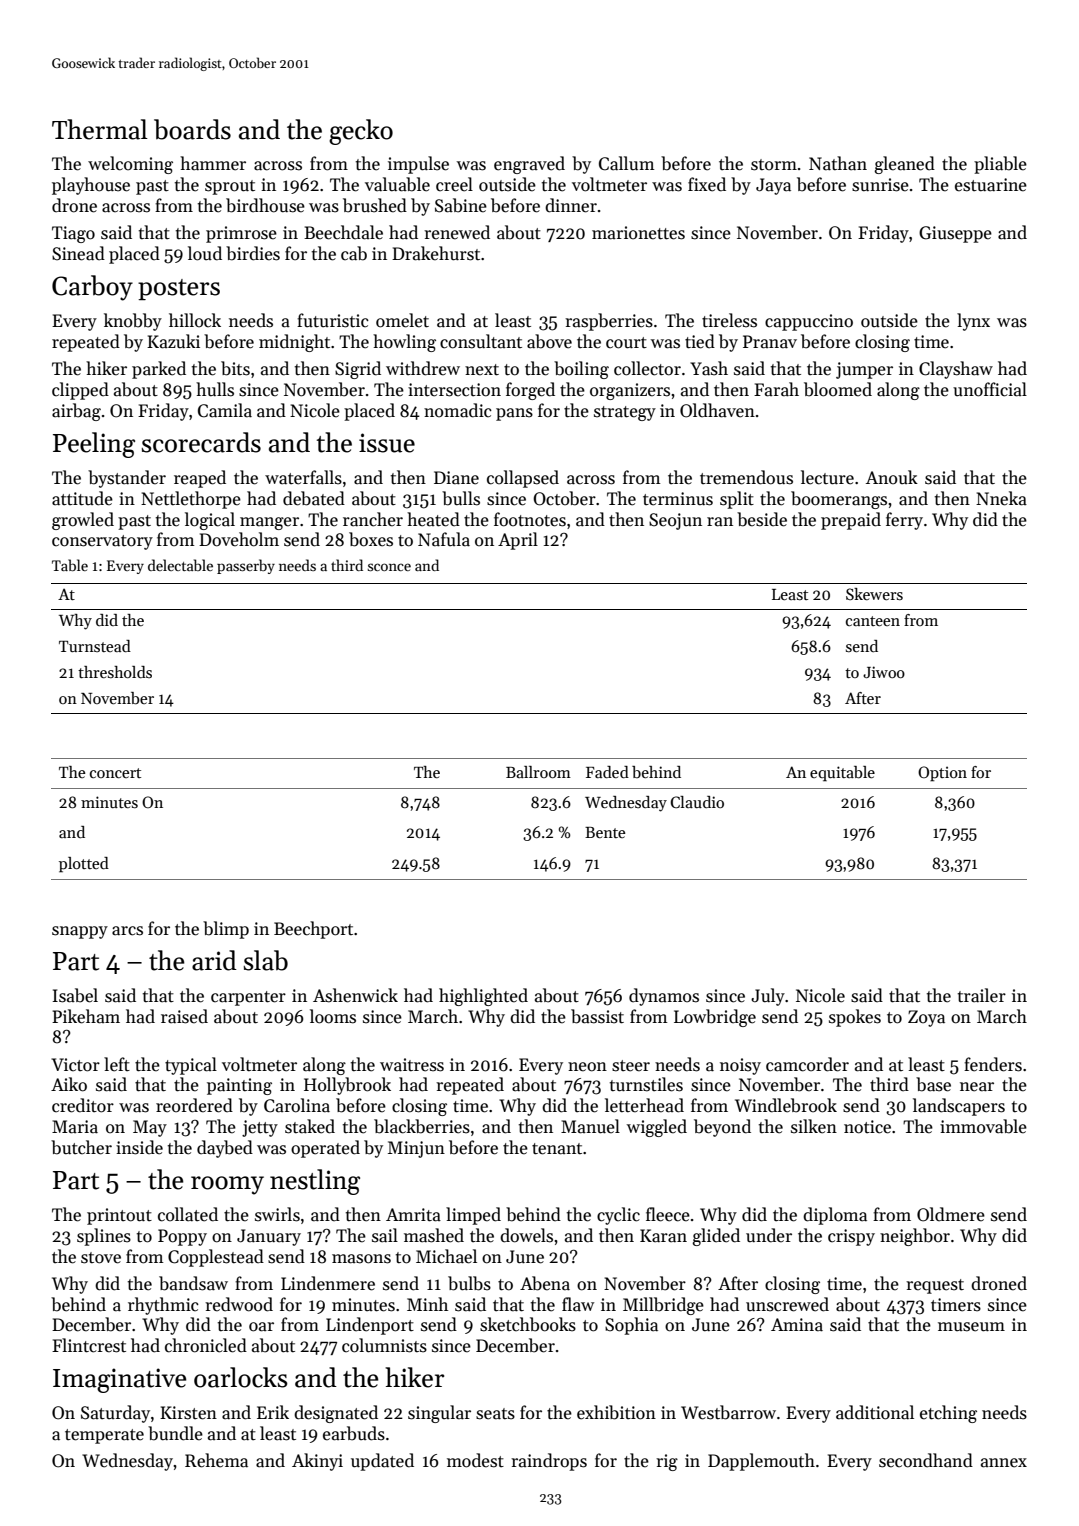  What do you see at coordinates (904, 165) in the image?
I see `gleaned` at bounding box center [904, 165].
